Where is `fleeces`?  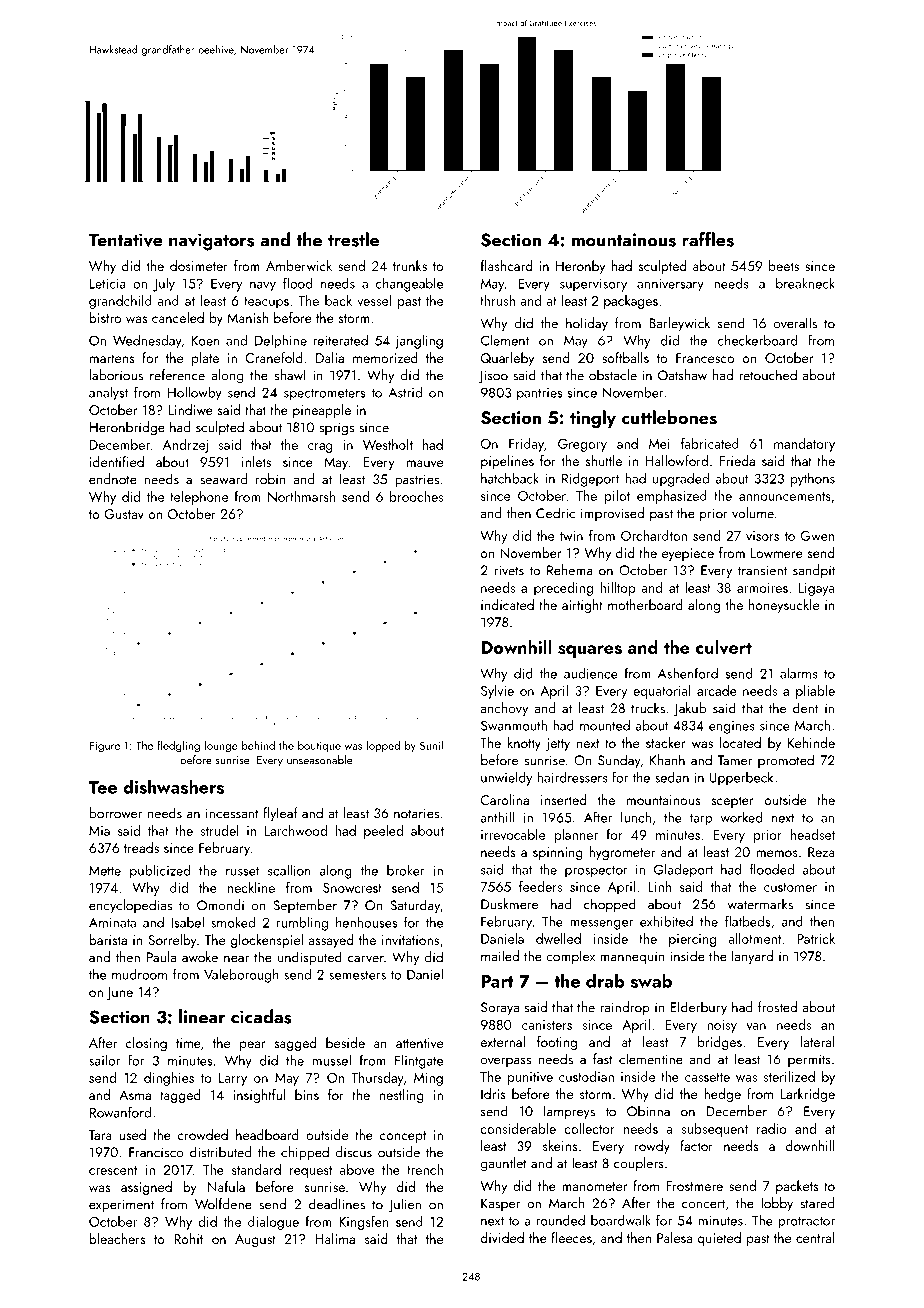
fleeces is located at coordinates (571, 1237).
